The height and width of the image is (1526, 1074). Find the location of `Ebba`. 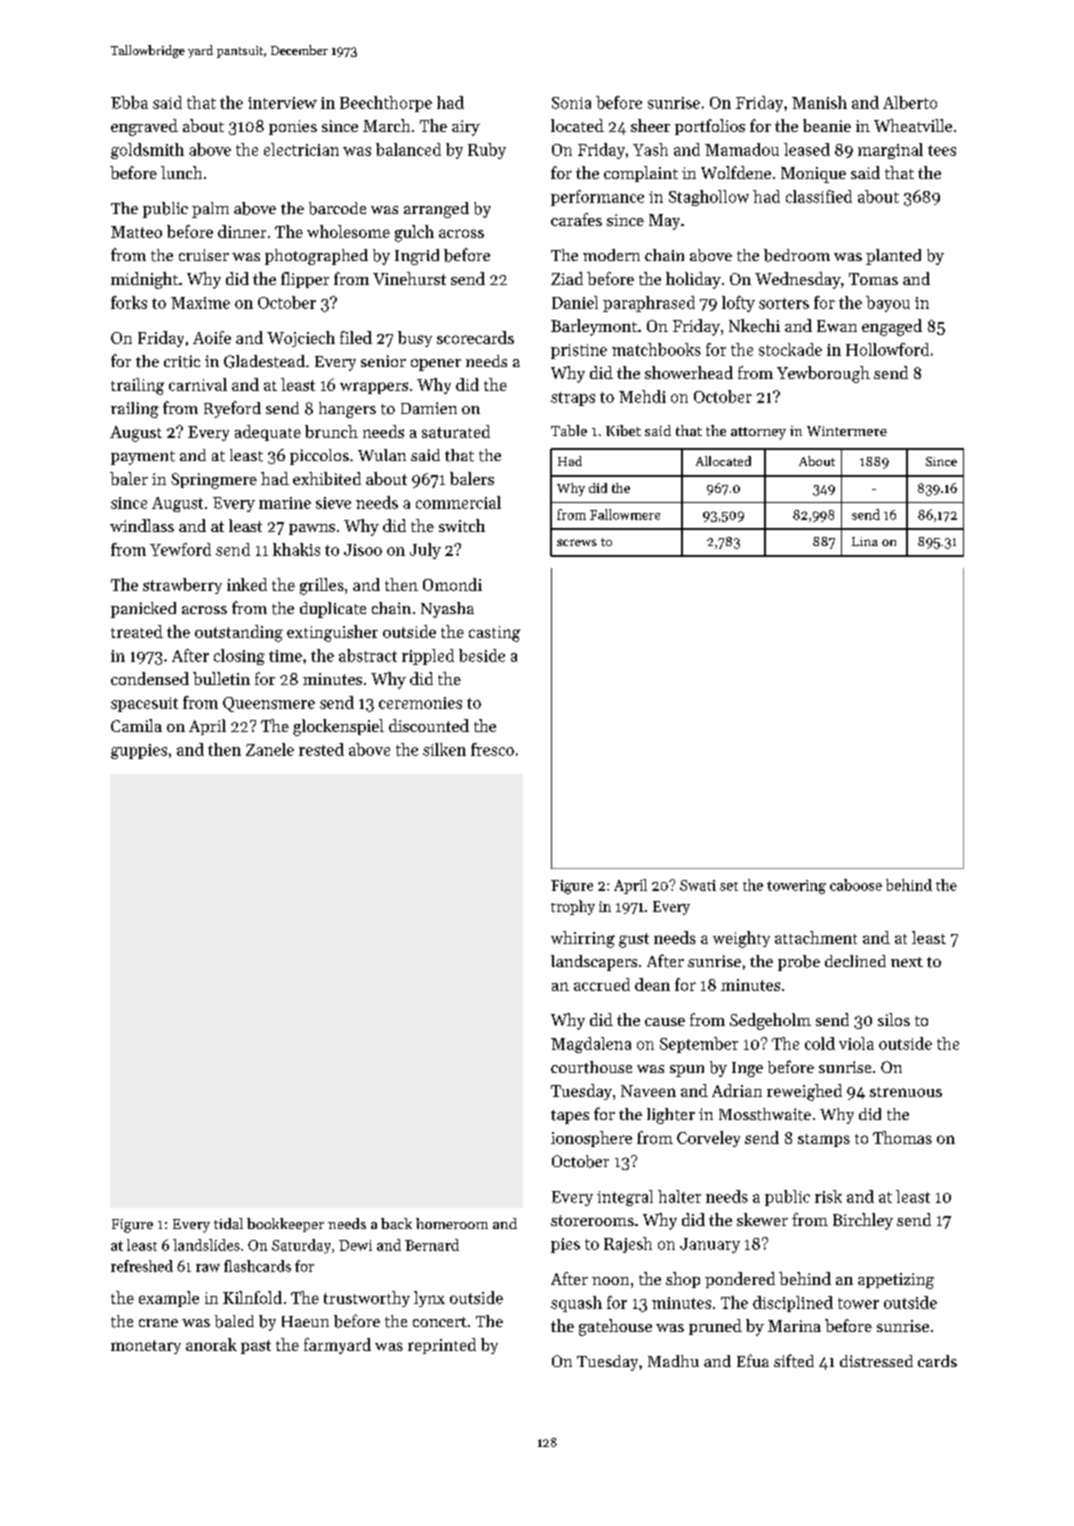

Ebba is located at coordinates (129, 102).
